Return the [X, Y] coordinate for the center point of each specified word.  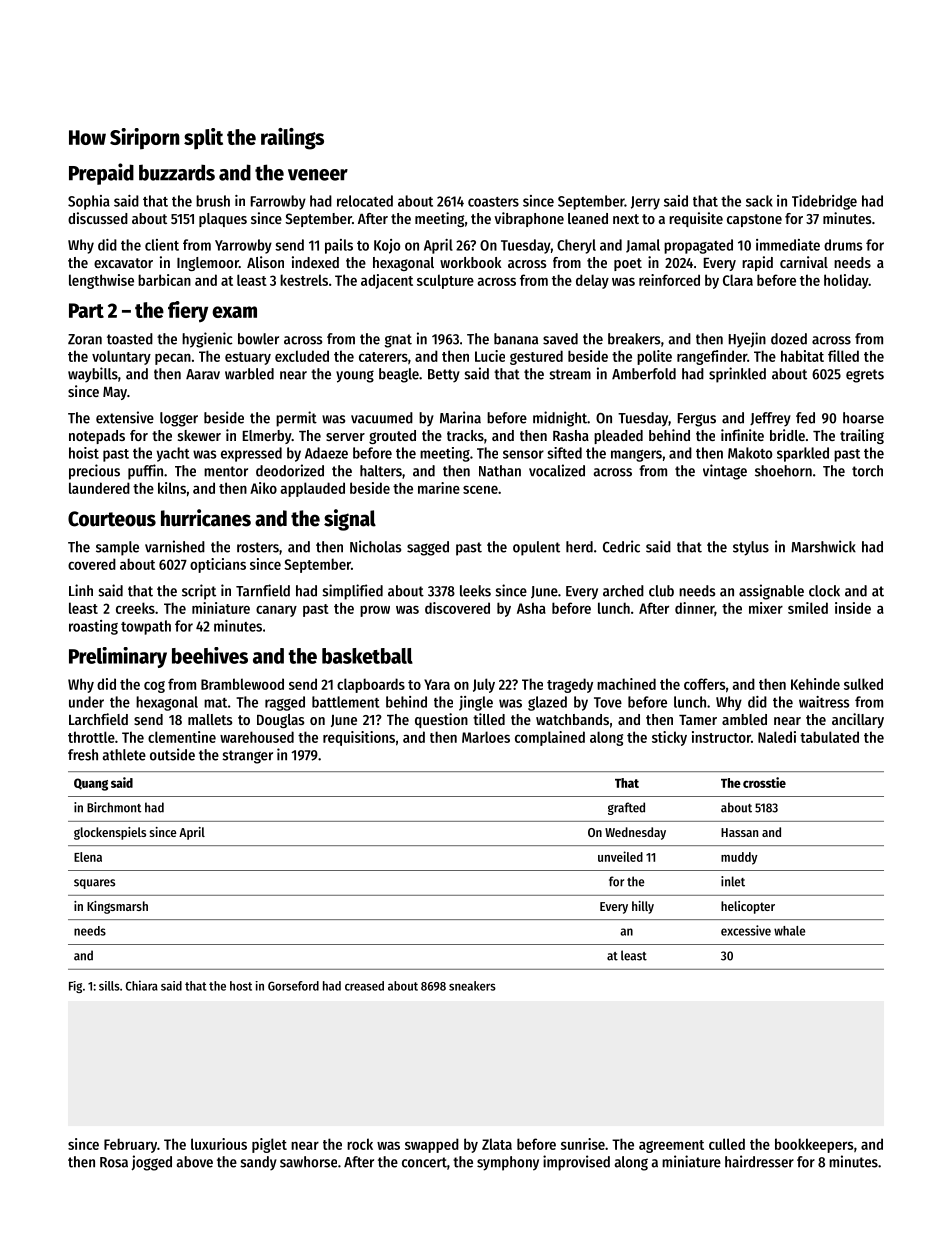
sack [759, 201]
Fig [75, 987]
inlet [733, 881]
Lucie [490, 356]
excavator [123, 263]
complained [550, 738]
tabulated [829, 737]
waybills [93, 375]
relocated [365, 201]
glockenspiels [110, 833]
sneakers [472, 986]
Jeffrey [770, 419]
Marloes [486, 737]
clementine [182, 737]
